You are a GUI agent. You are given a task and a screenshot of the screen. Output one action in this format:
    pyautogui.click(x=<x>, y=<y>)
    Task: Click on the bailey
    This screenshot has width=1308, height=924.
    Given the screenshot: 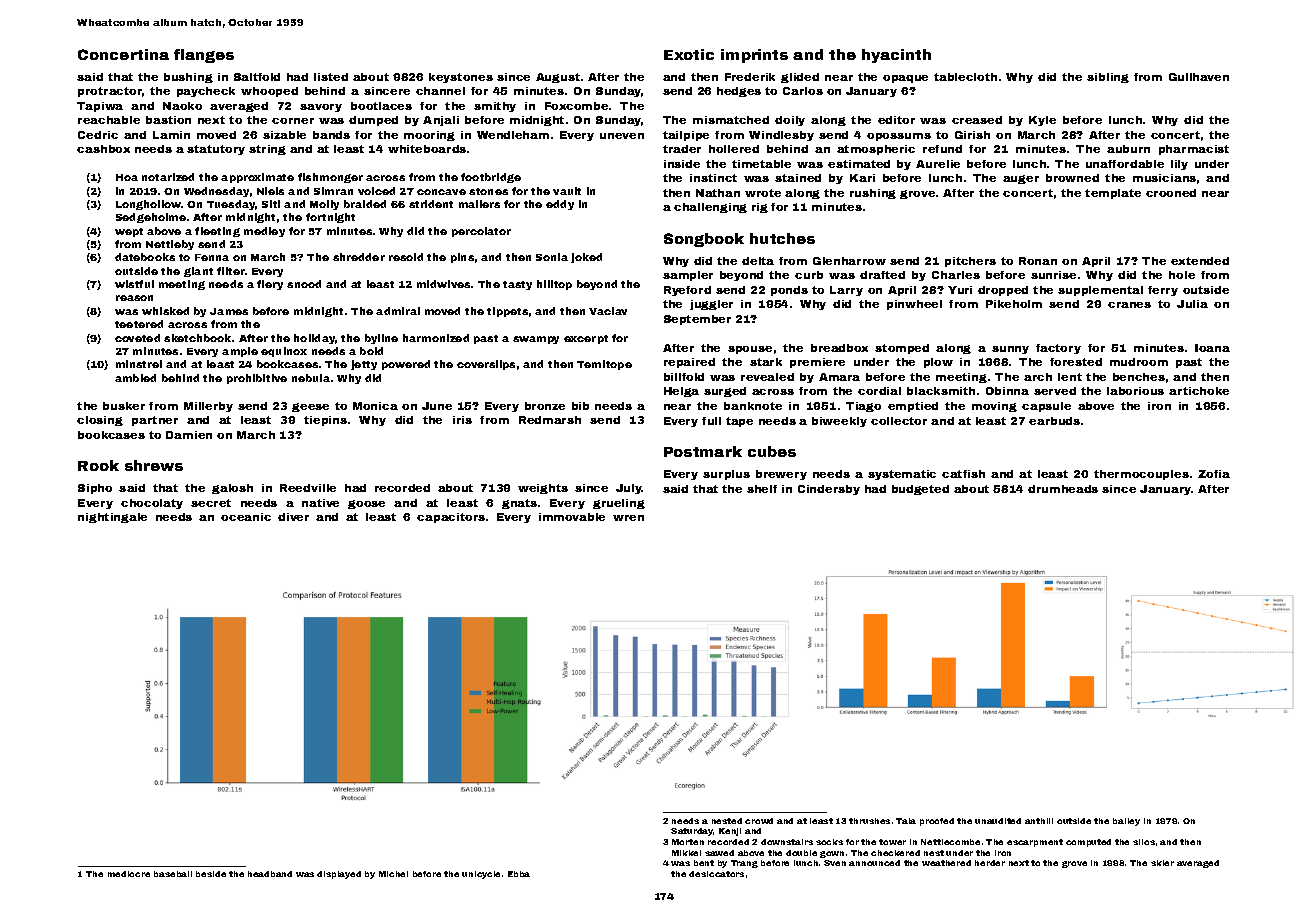 What is the action you would take?
    pyautogui.click(x=1126, y=822)
